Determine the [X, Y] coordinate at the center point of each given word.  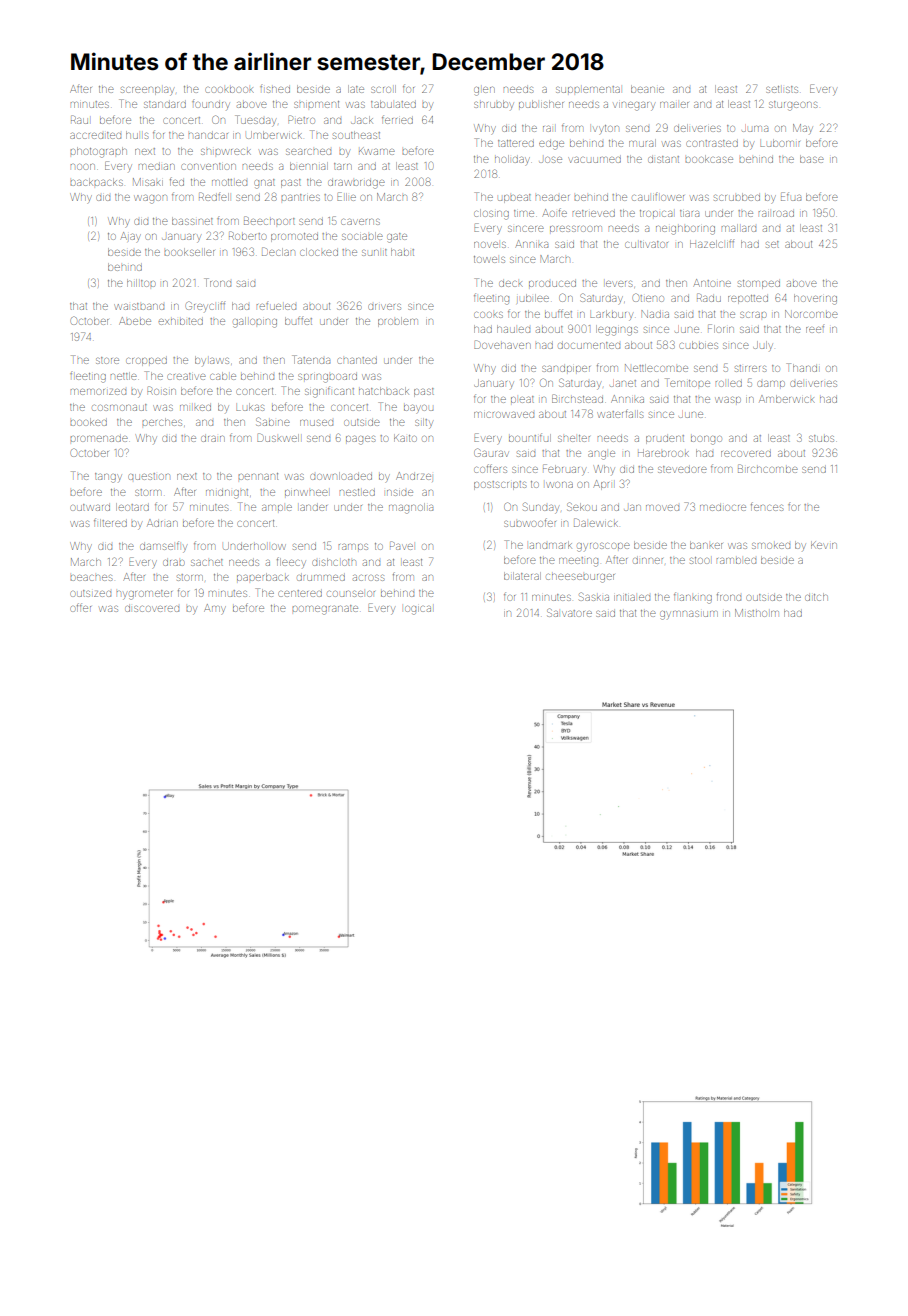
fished [275, 89]
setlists [782, 89]
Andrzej [414, 477]
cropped [146, 362]
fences [767, 506]
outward [90, 507]
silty [424, 423]
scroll [383, 89]
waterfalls [620, 413]
